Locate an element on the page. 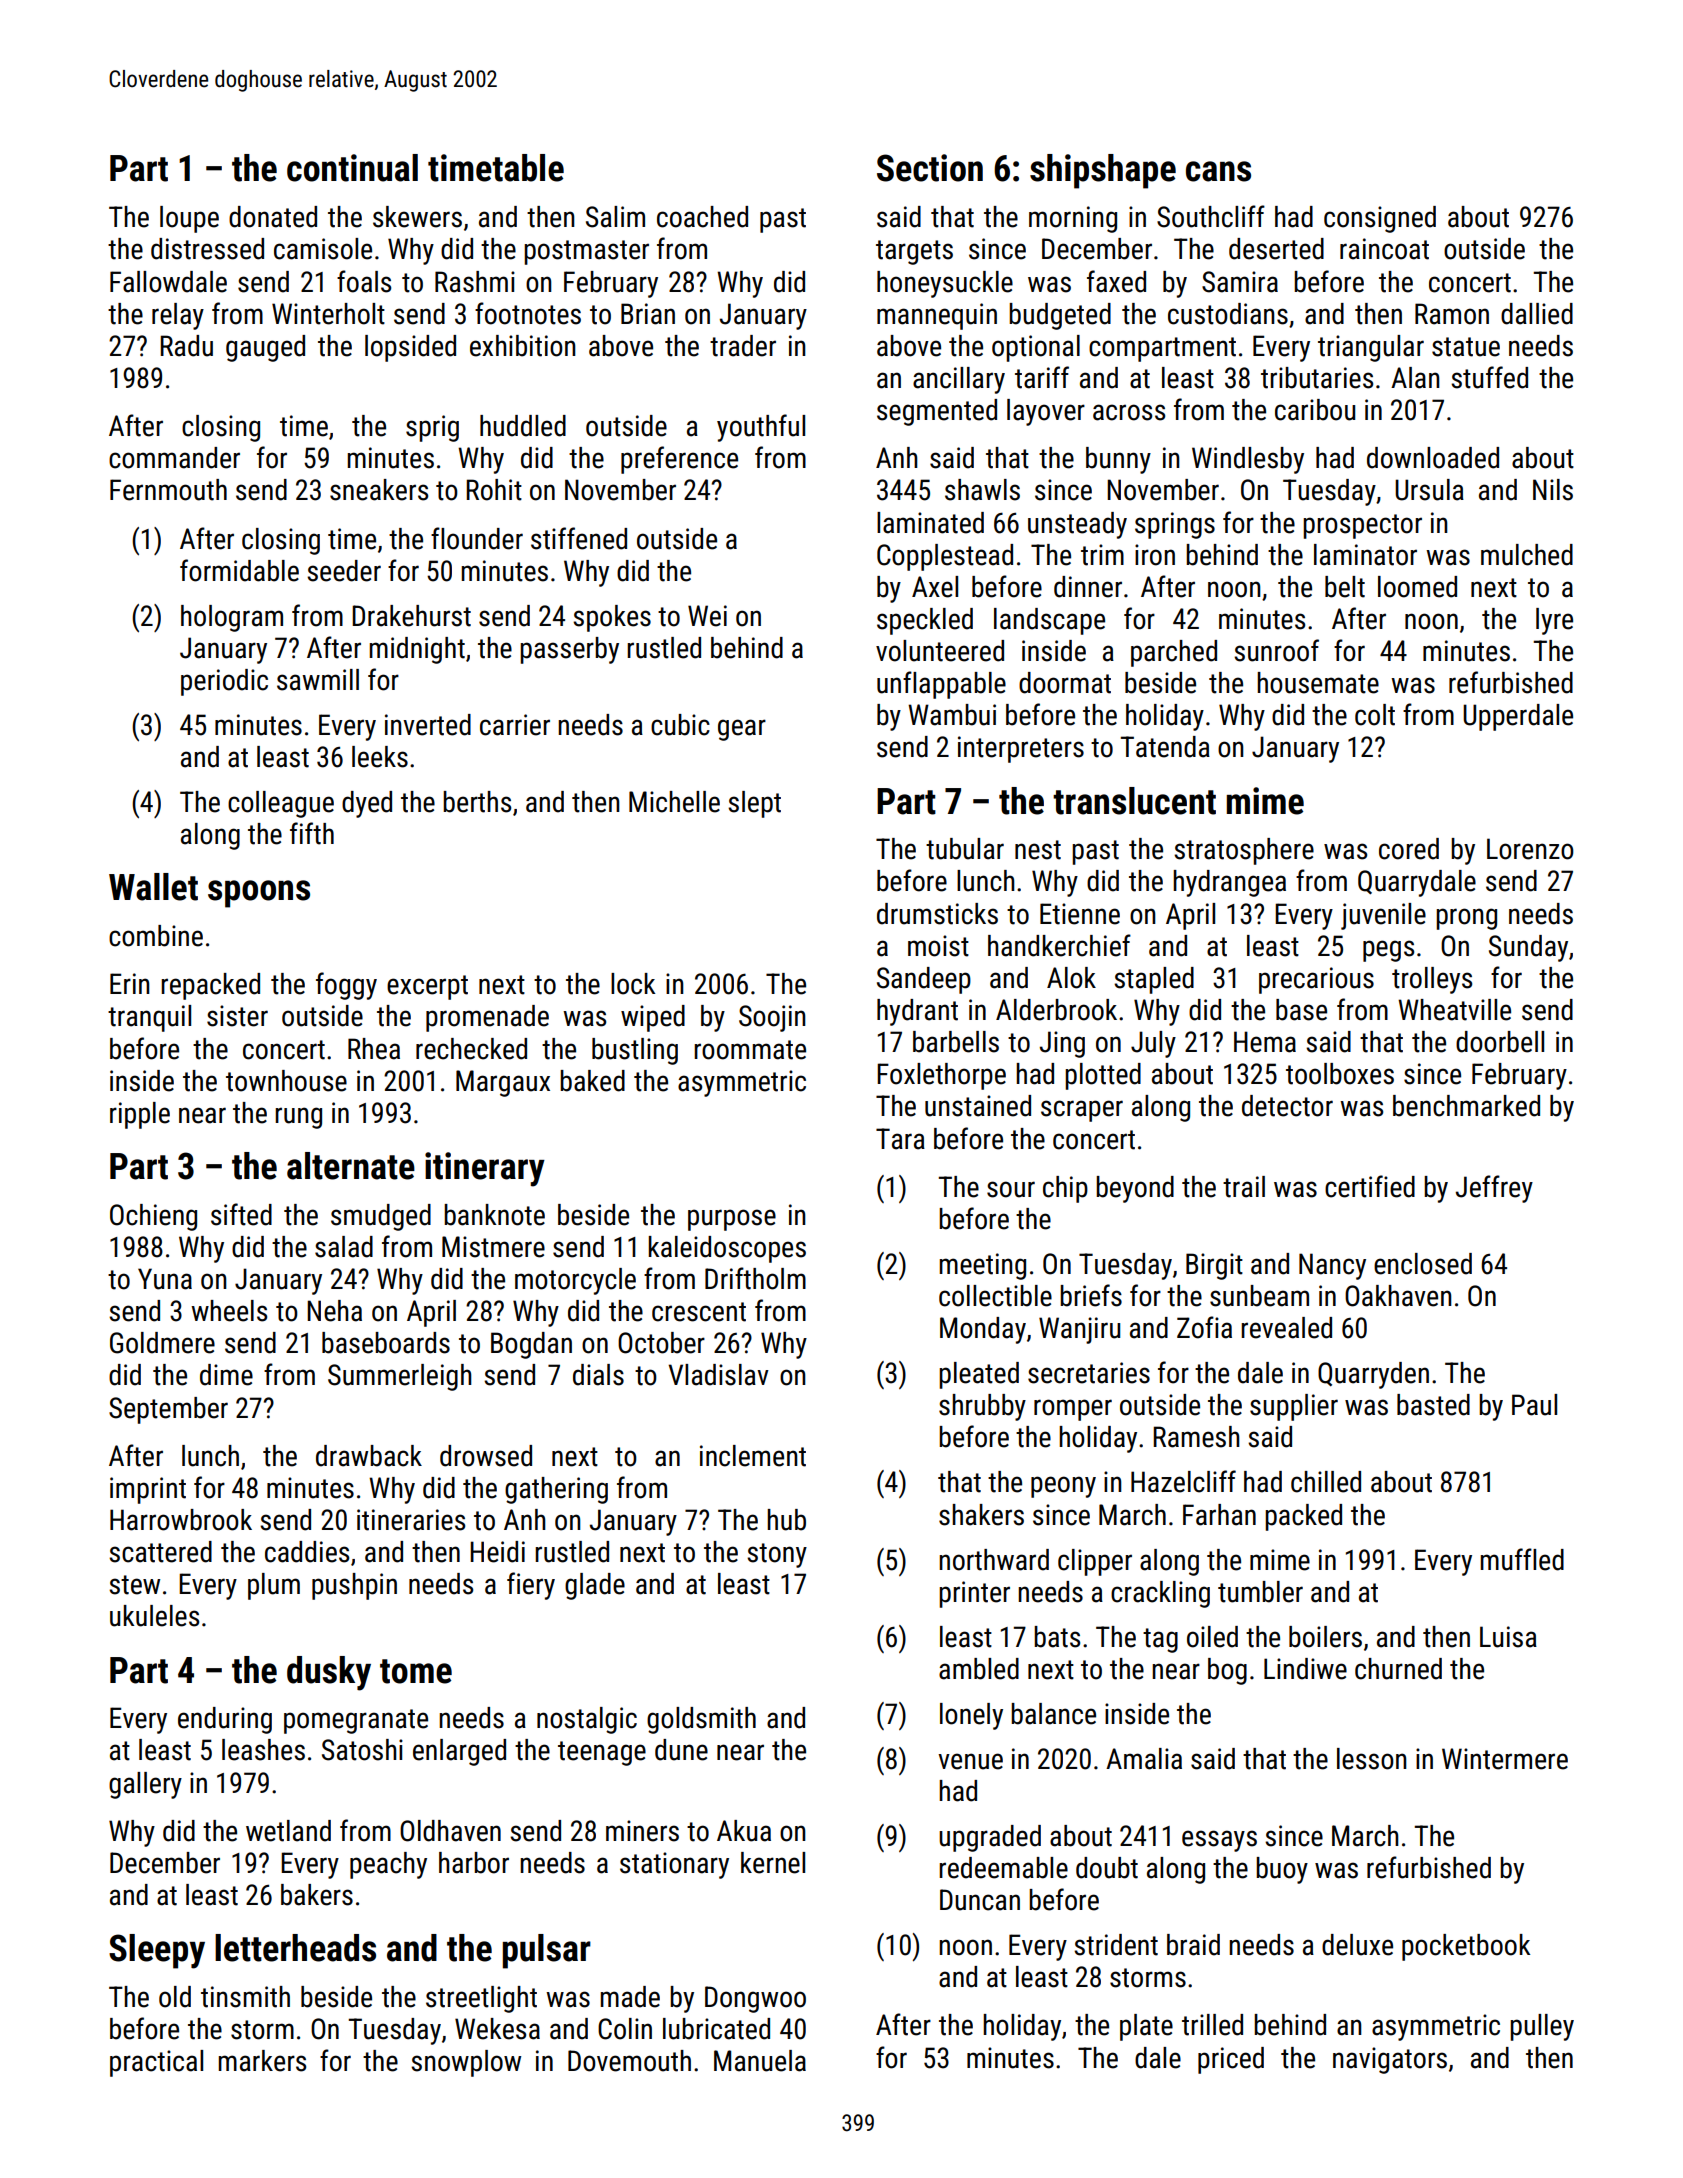 The height and width of the image is (2178, 1683). inclement is located at coordinates (753, 1456).
